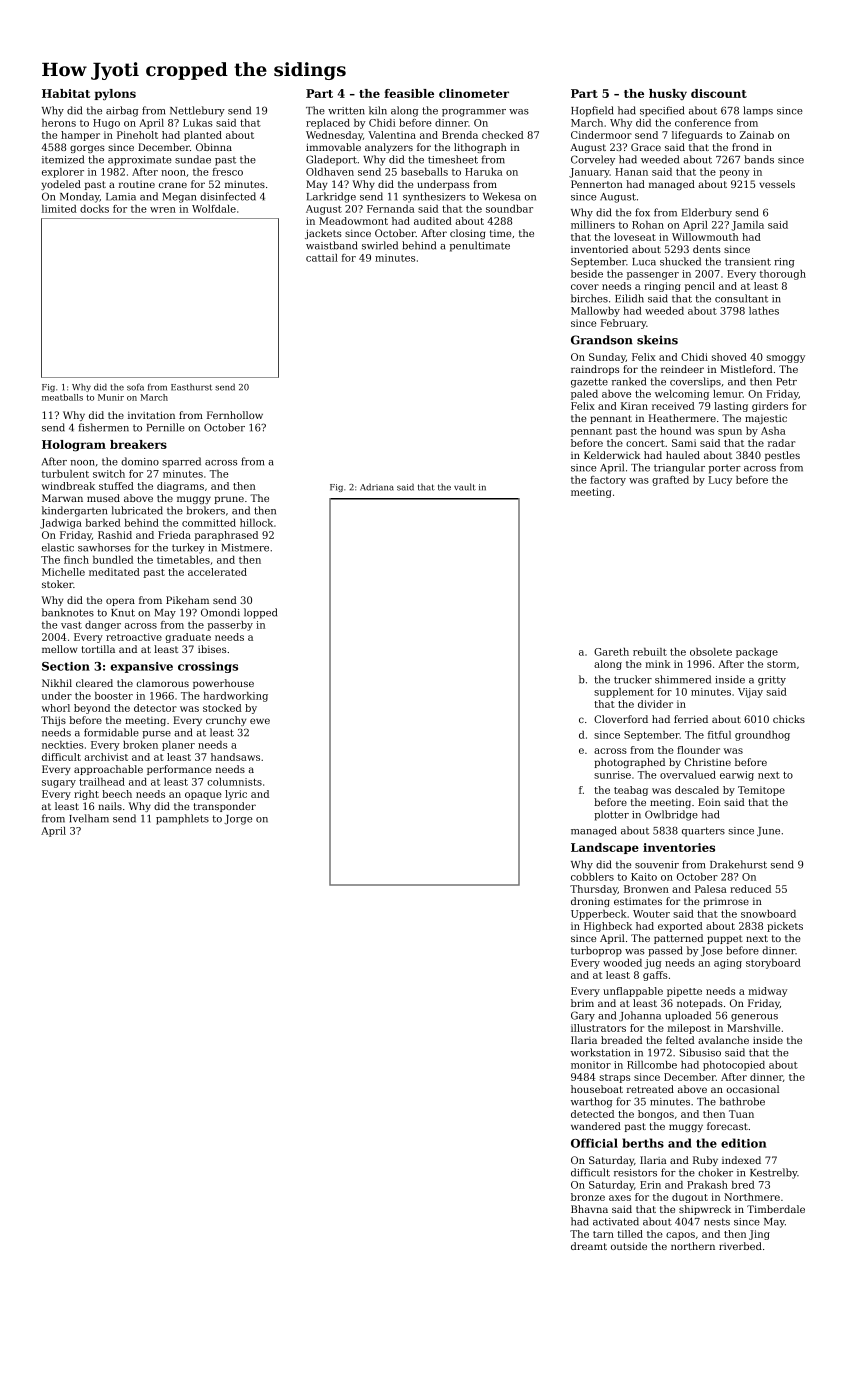  Describe the element at coordinates (62, 745) in the image. I see `neckties` at that location.
